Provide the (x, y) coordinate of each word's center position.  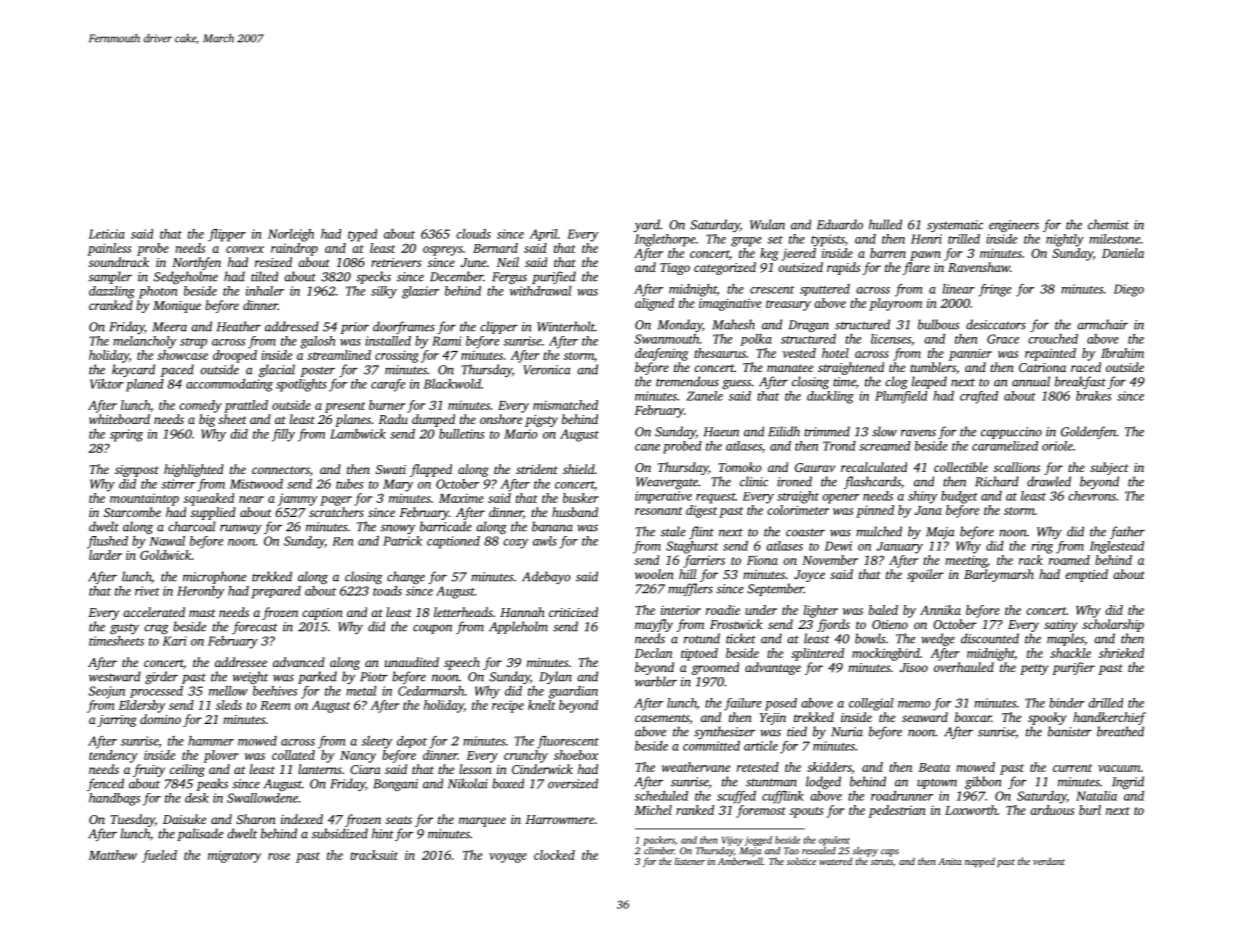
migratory (234, 856)
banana (552, 526)
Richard (997, 481)
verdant (1049, 861)
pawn (925, 256)
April (544, 235)
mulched (879, 531)
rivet (147, 591)
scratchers (336, 512)
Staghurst (692, 547)
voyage (508, 858)
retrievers (396, 262)
